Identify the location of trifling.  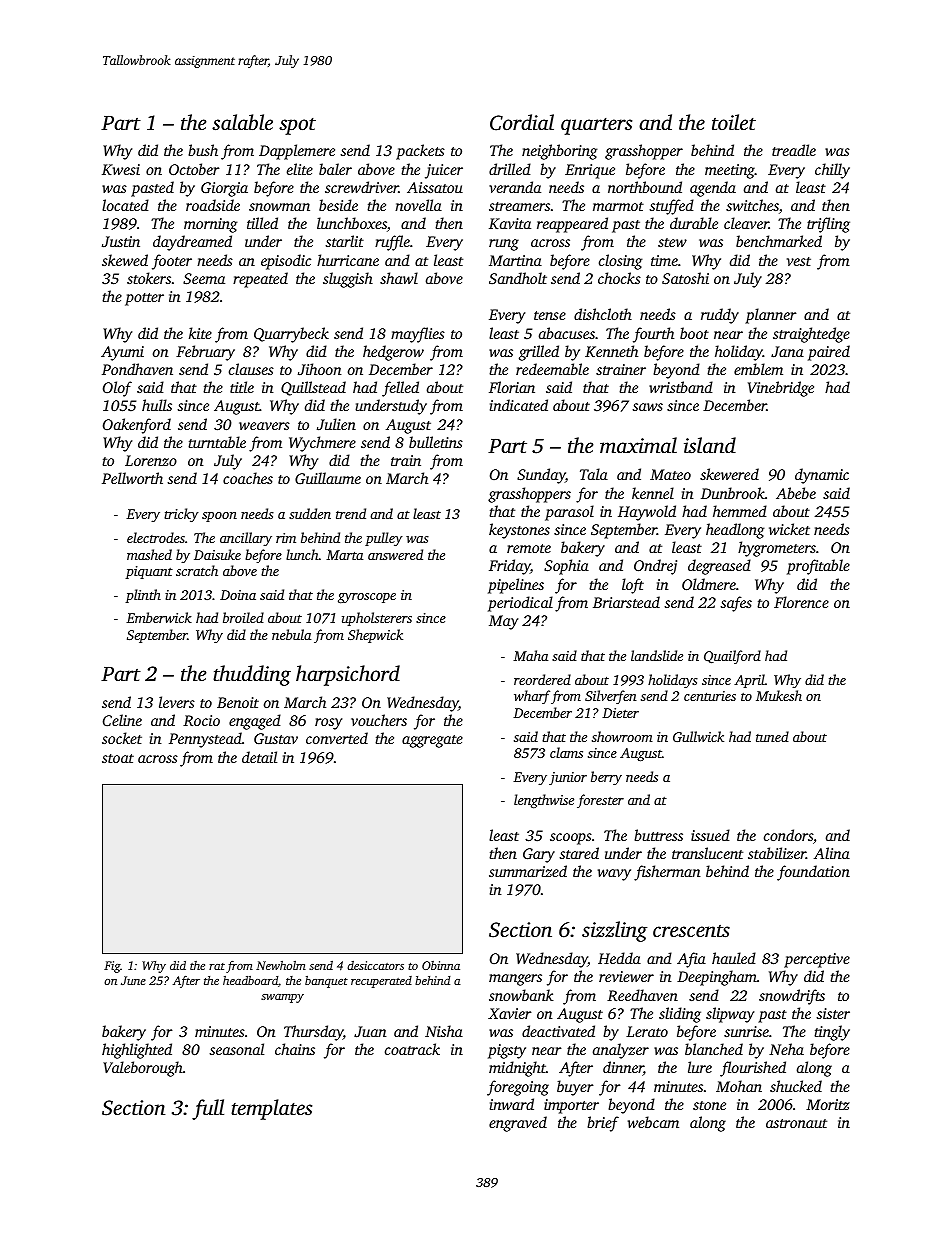
(828, 225).
